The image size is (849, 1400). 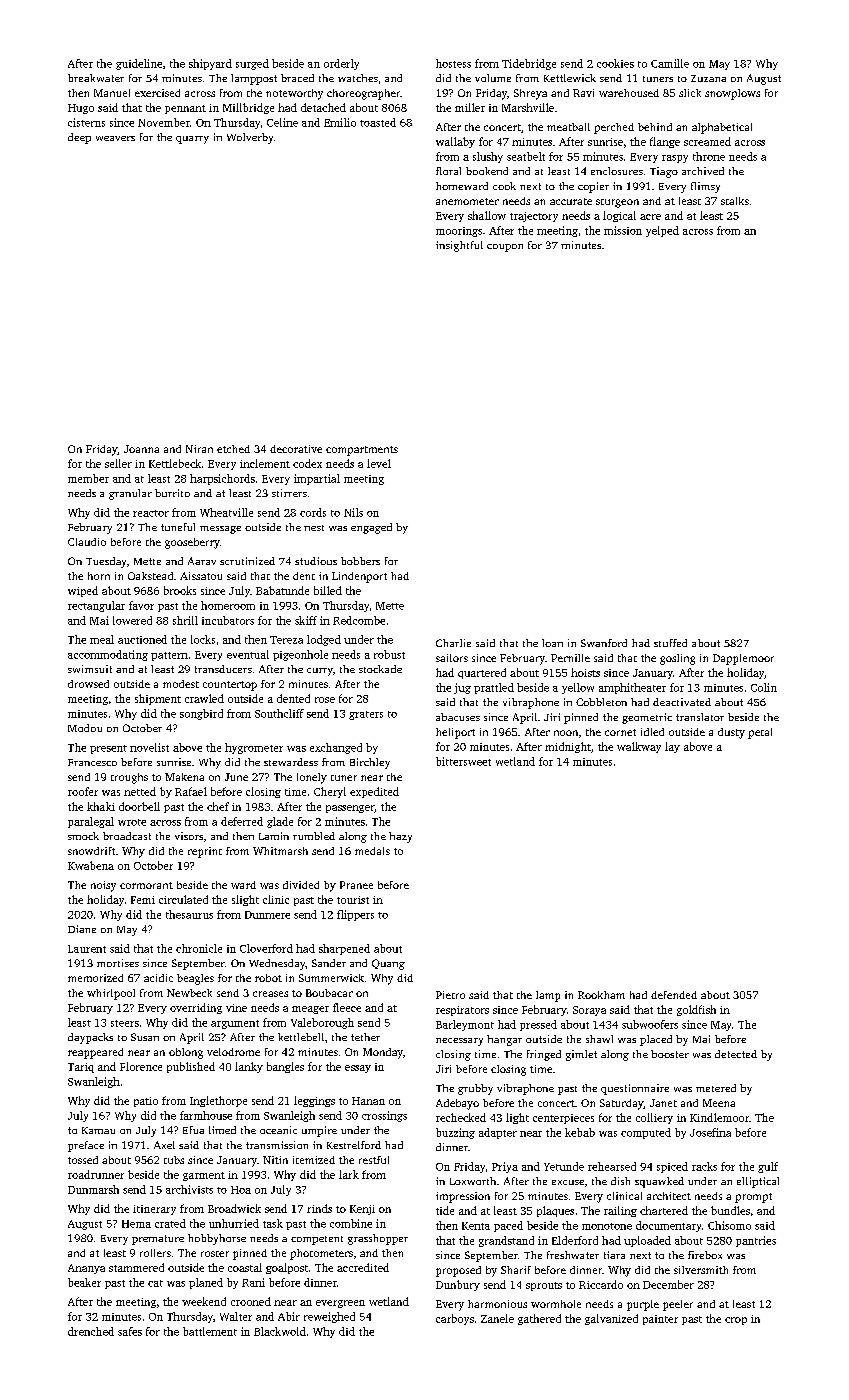 What do you see at coordinates (307, 463) in the document?
I see `codex` at bounding box center [307, 463].
